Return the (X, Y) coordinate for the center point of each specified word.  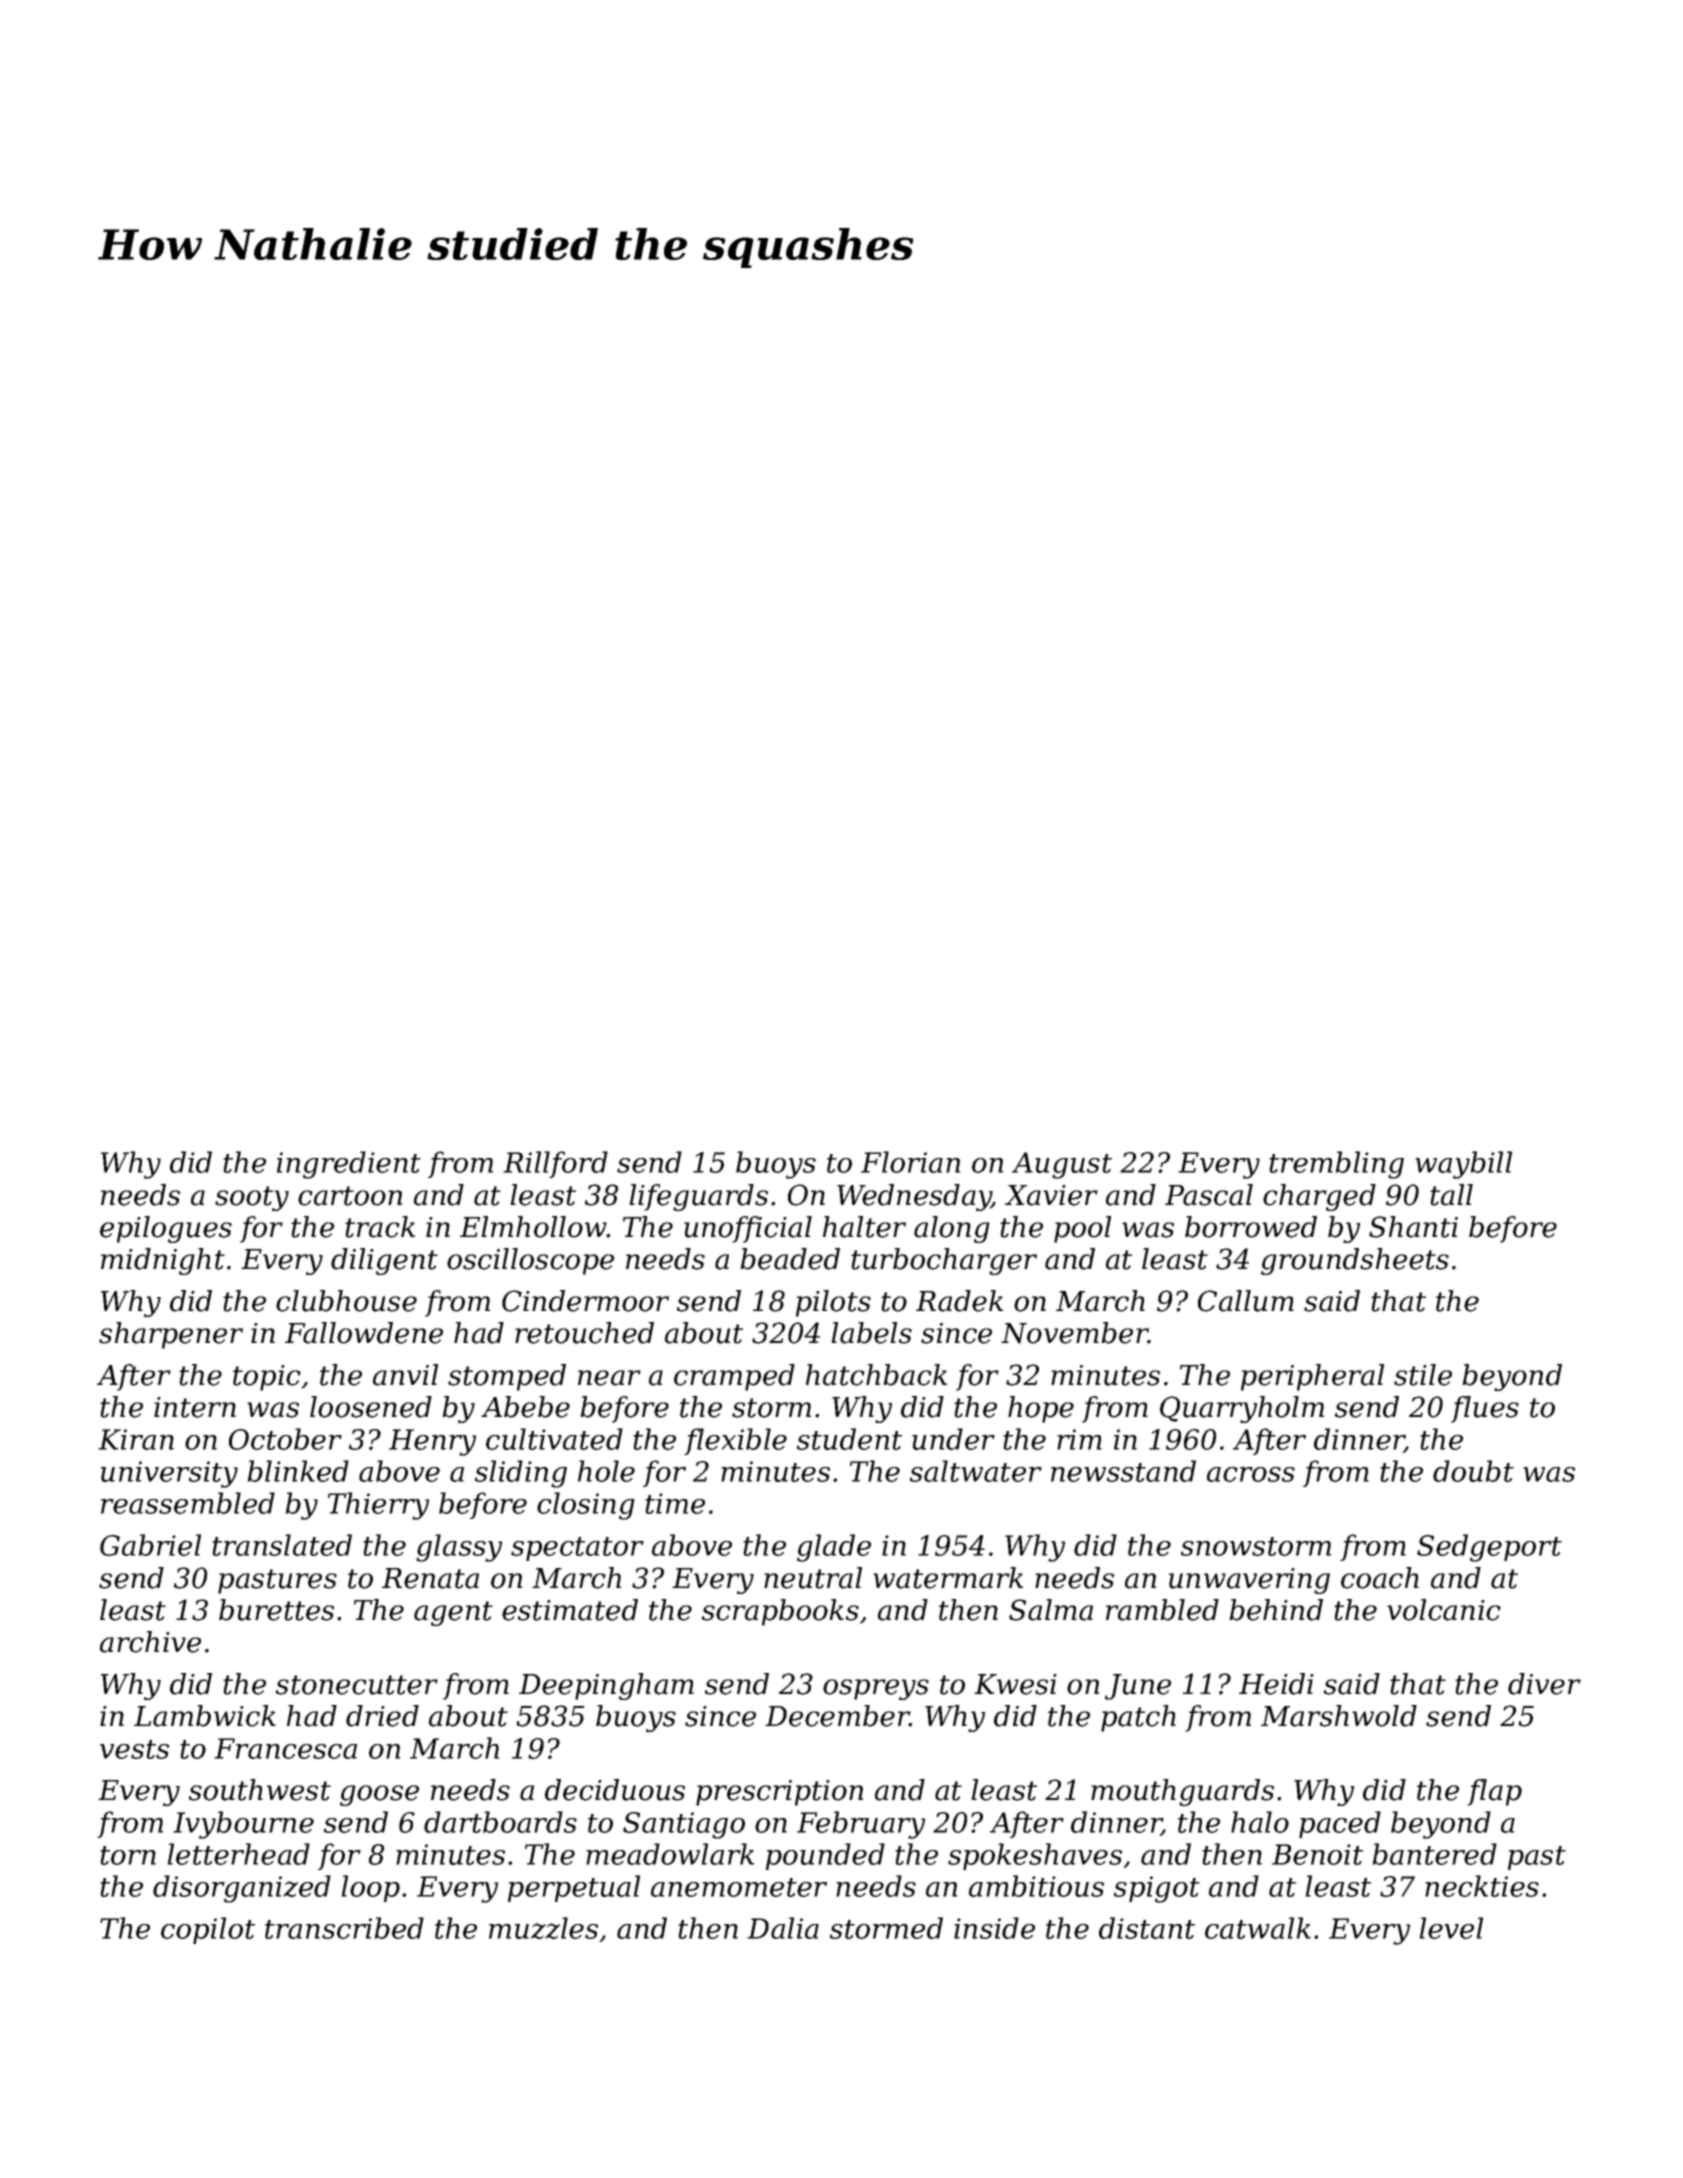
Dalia (783, 1928)
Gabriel (150, 1545)
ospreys (876, 1689)
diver (1544, 1684)
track (380, 1227)
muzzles (543, 1928)
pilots (833, 1303)
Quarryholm (1242, 1409)
